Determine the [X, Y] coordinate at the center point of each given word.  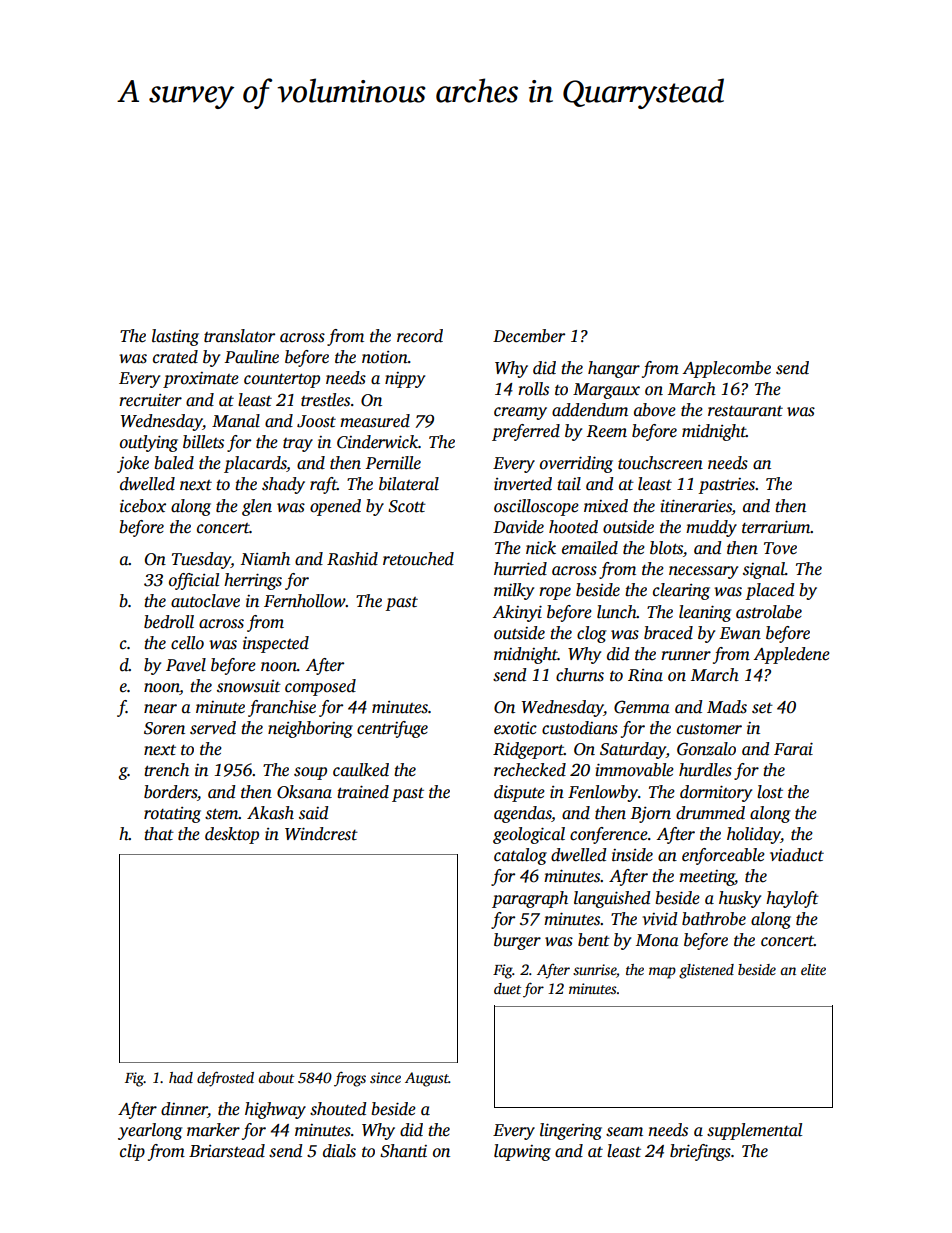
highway [275, 1110]
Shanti [403, 1151]
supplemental [754, 1131]
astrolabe [769, 612]
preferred [526, 432]
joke [133, 464]
